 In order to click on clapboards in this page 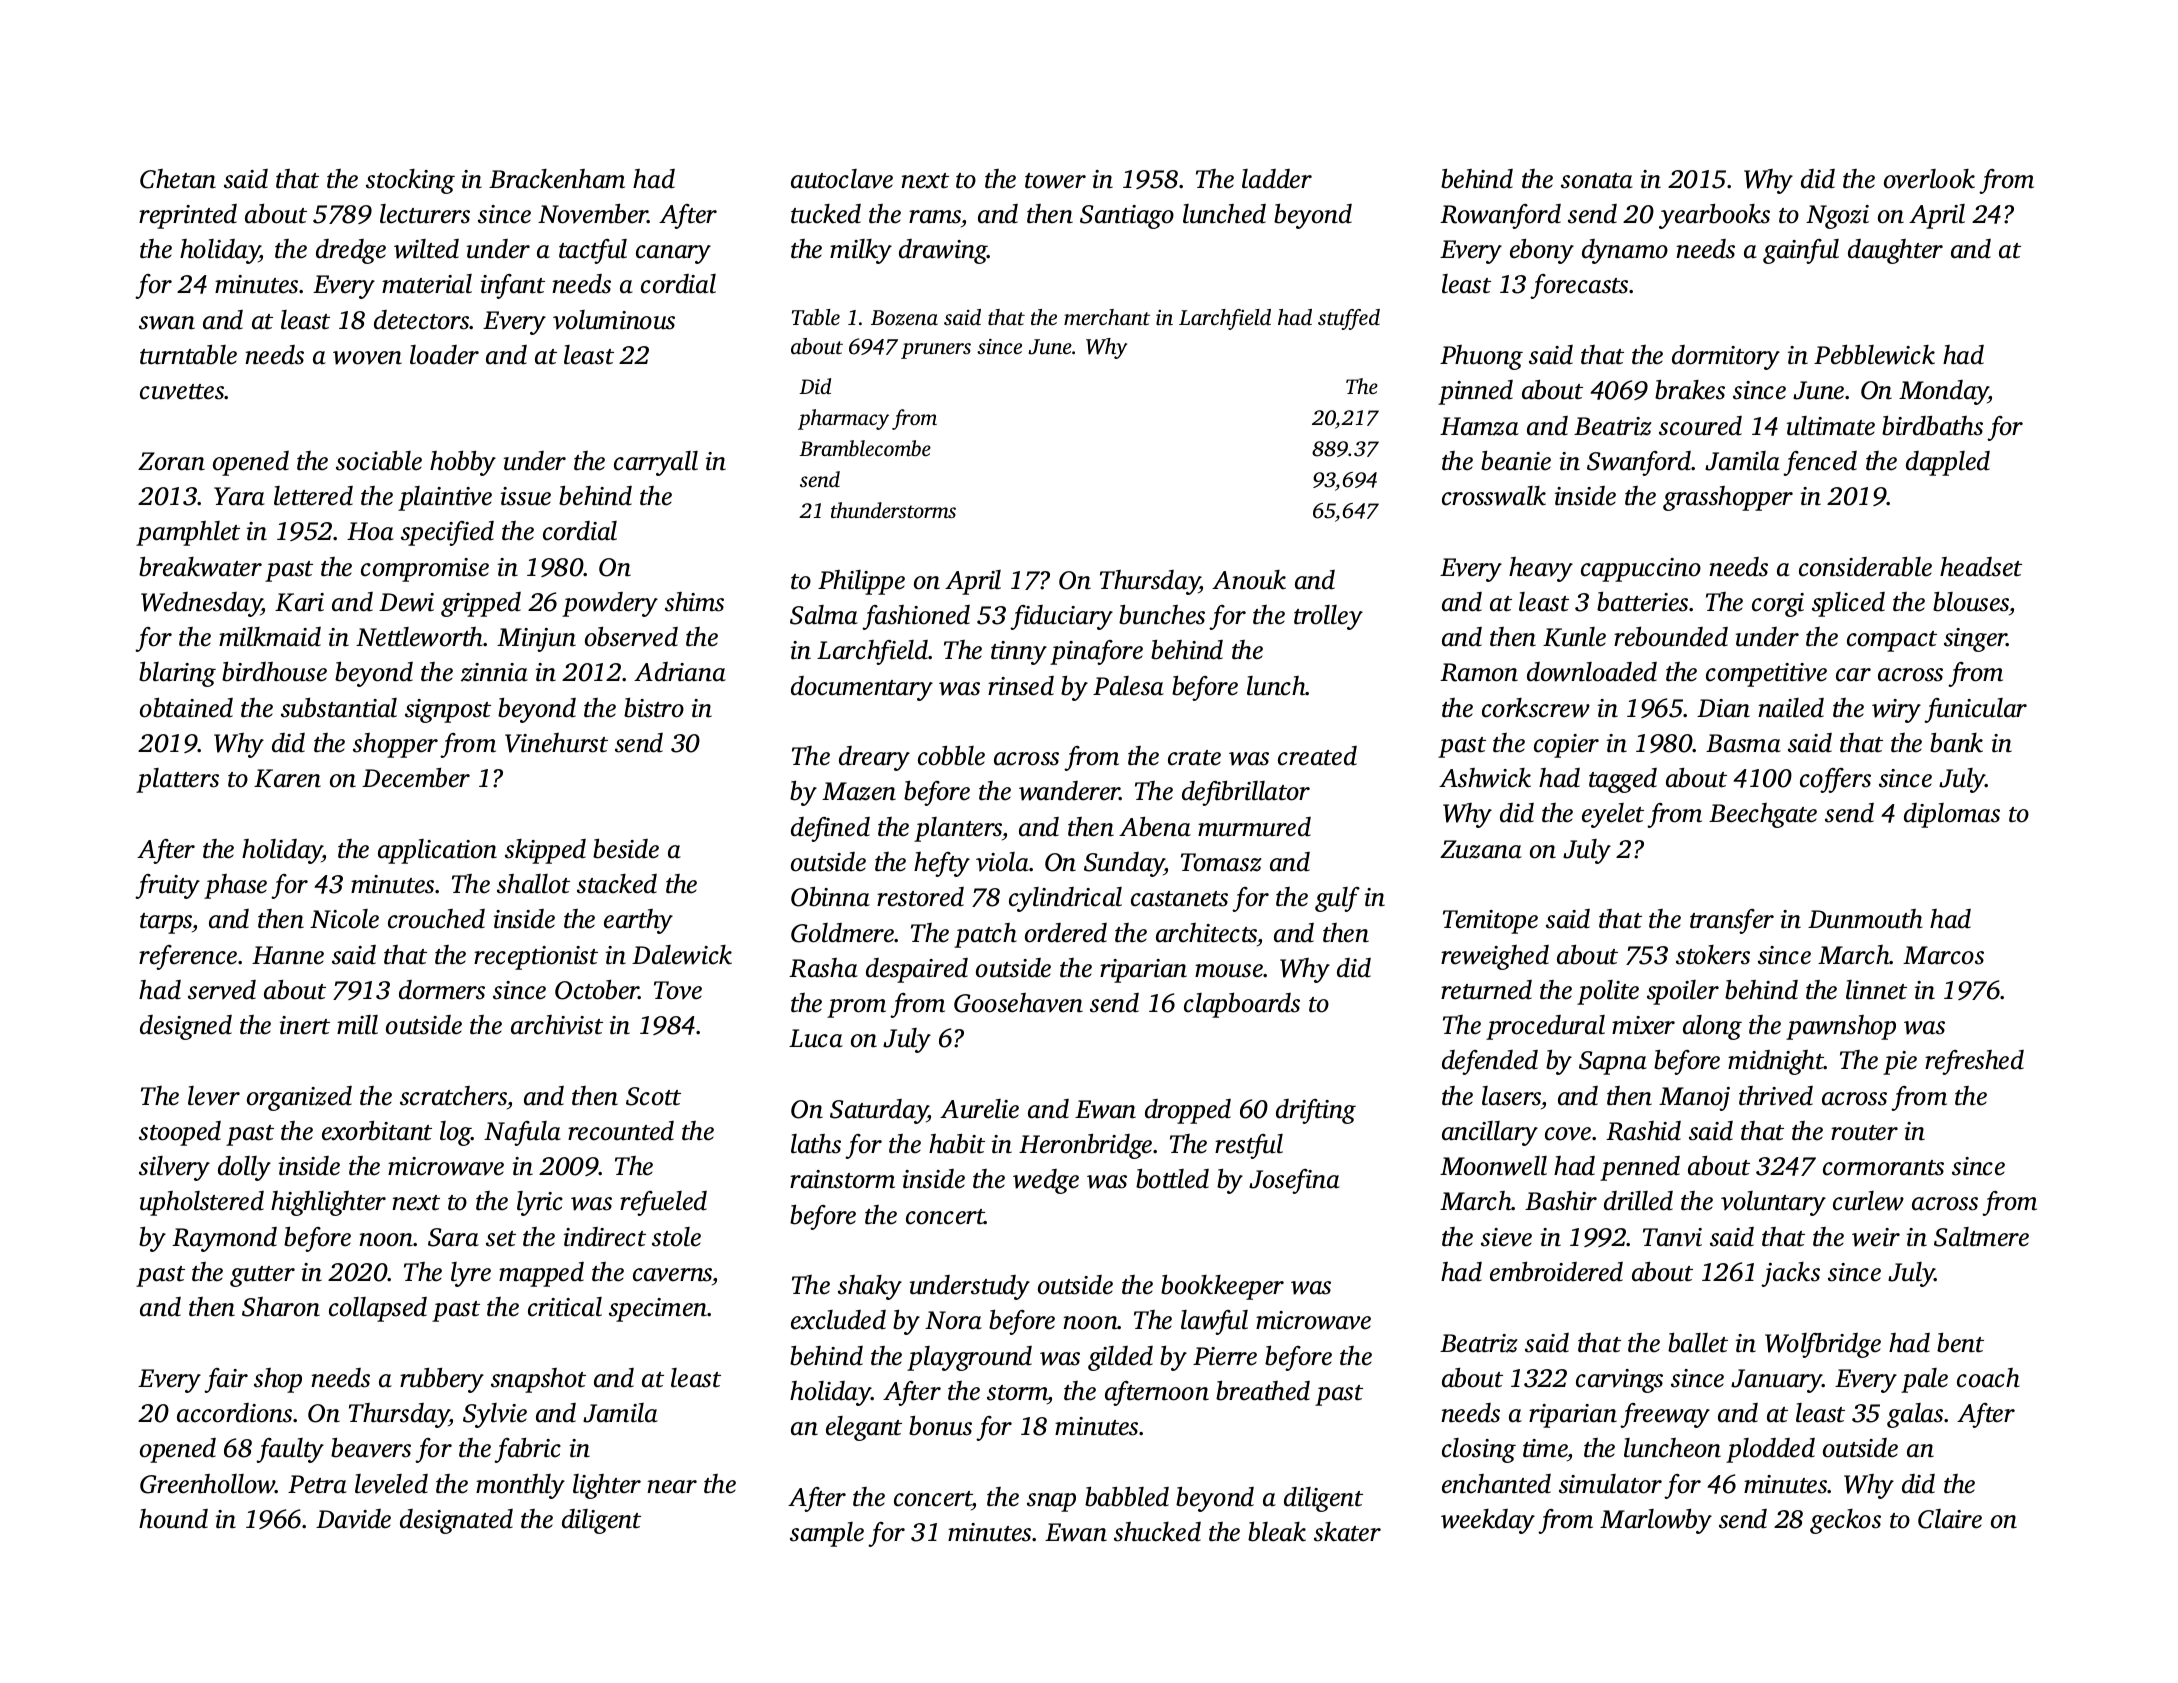, I will do `click(1242, 1005)`.
